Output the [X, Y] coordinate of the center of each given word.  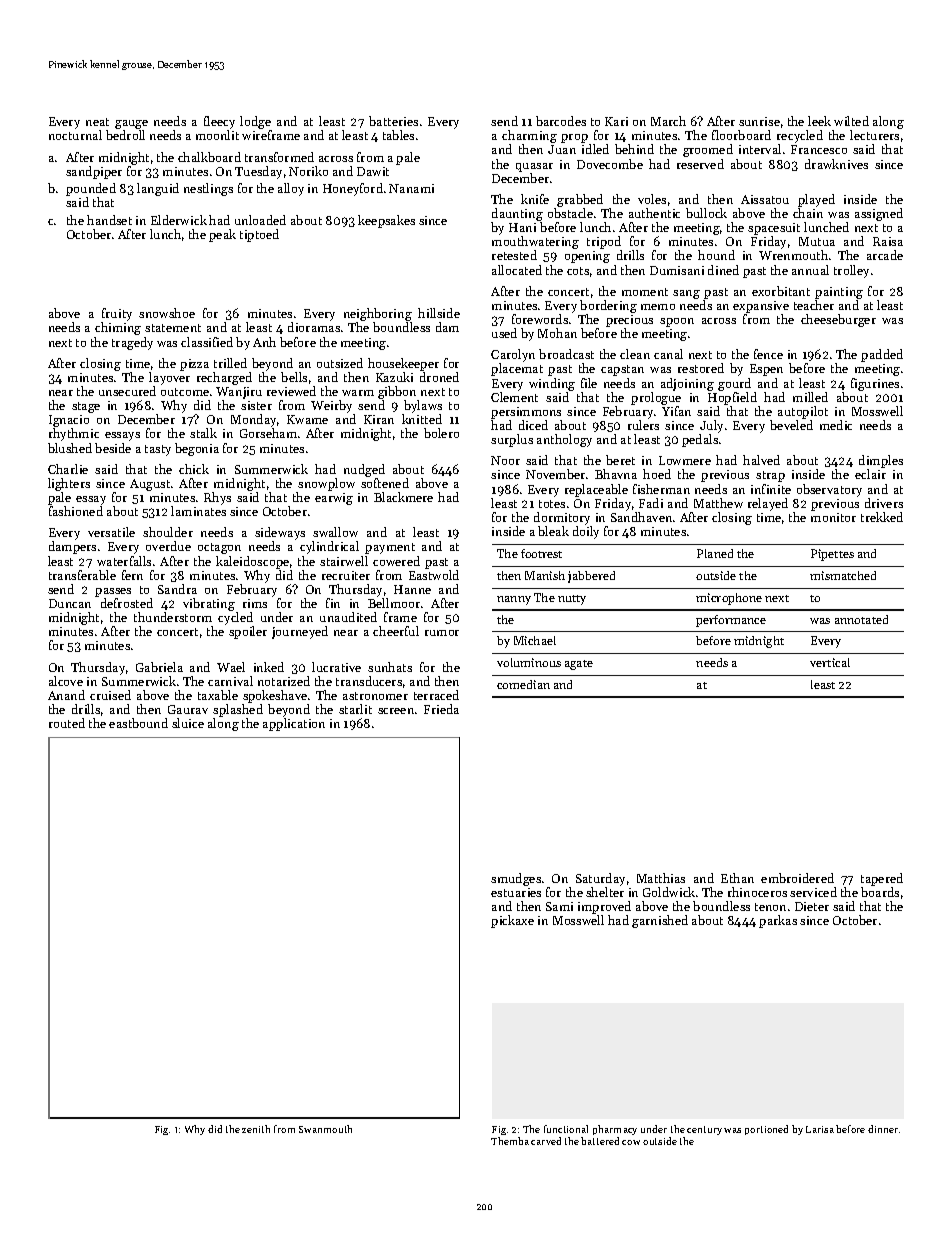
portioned [766, 1130]
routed [67, 723]
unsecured [127, 391]
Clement [514, 397]
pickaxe [512, 921]
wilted [851, 121]
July [711, 426]
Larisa [820, 1129]
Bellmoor [394, 603]
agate [579, 665]
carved [546, 1141]
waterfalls [124, 561]
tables [398, 135]
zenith [256, 1129]
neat [97, 122]
